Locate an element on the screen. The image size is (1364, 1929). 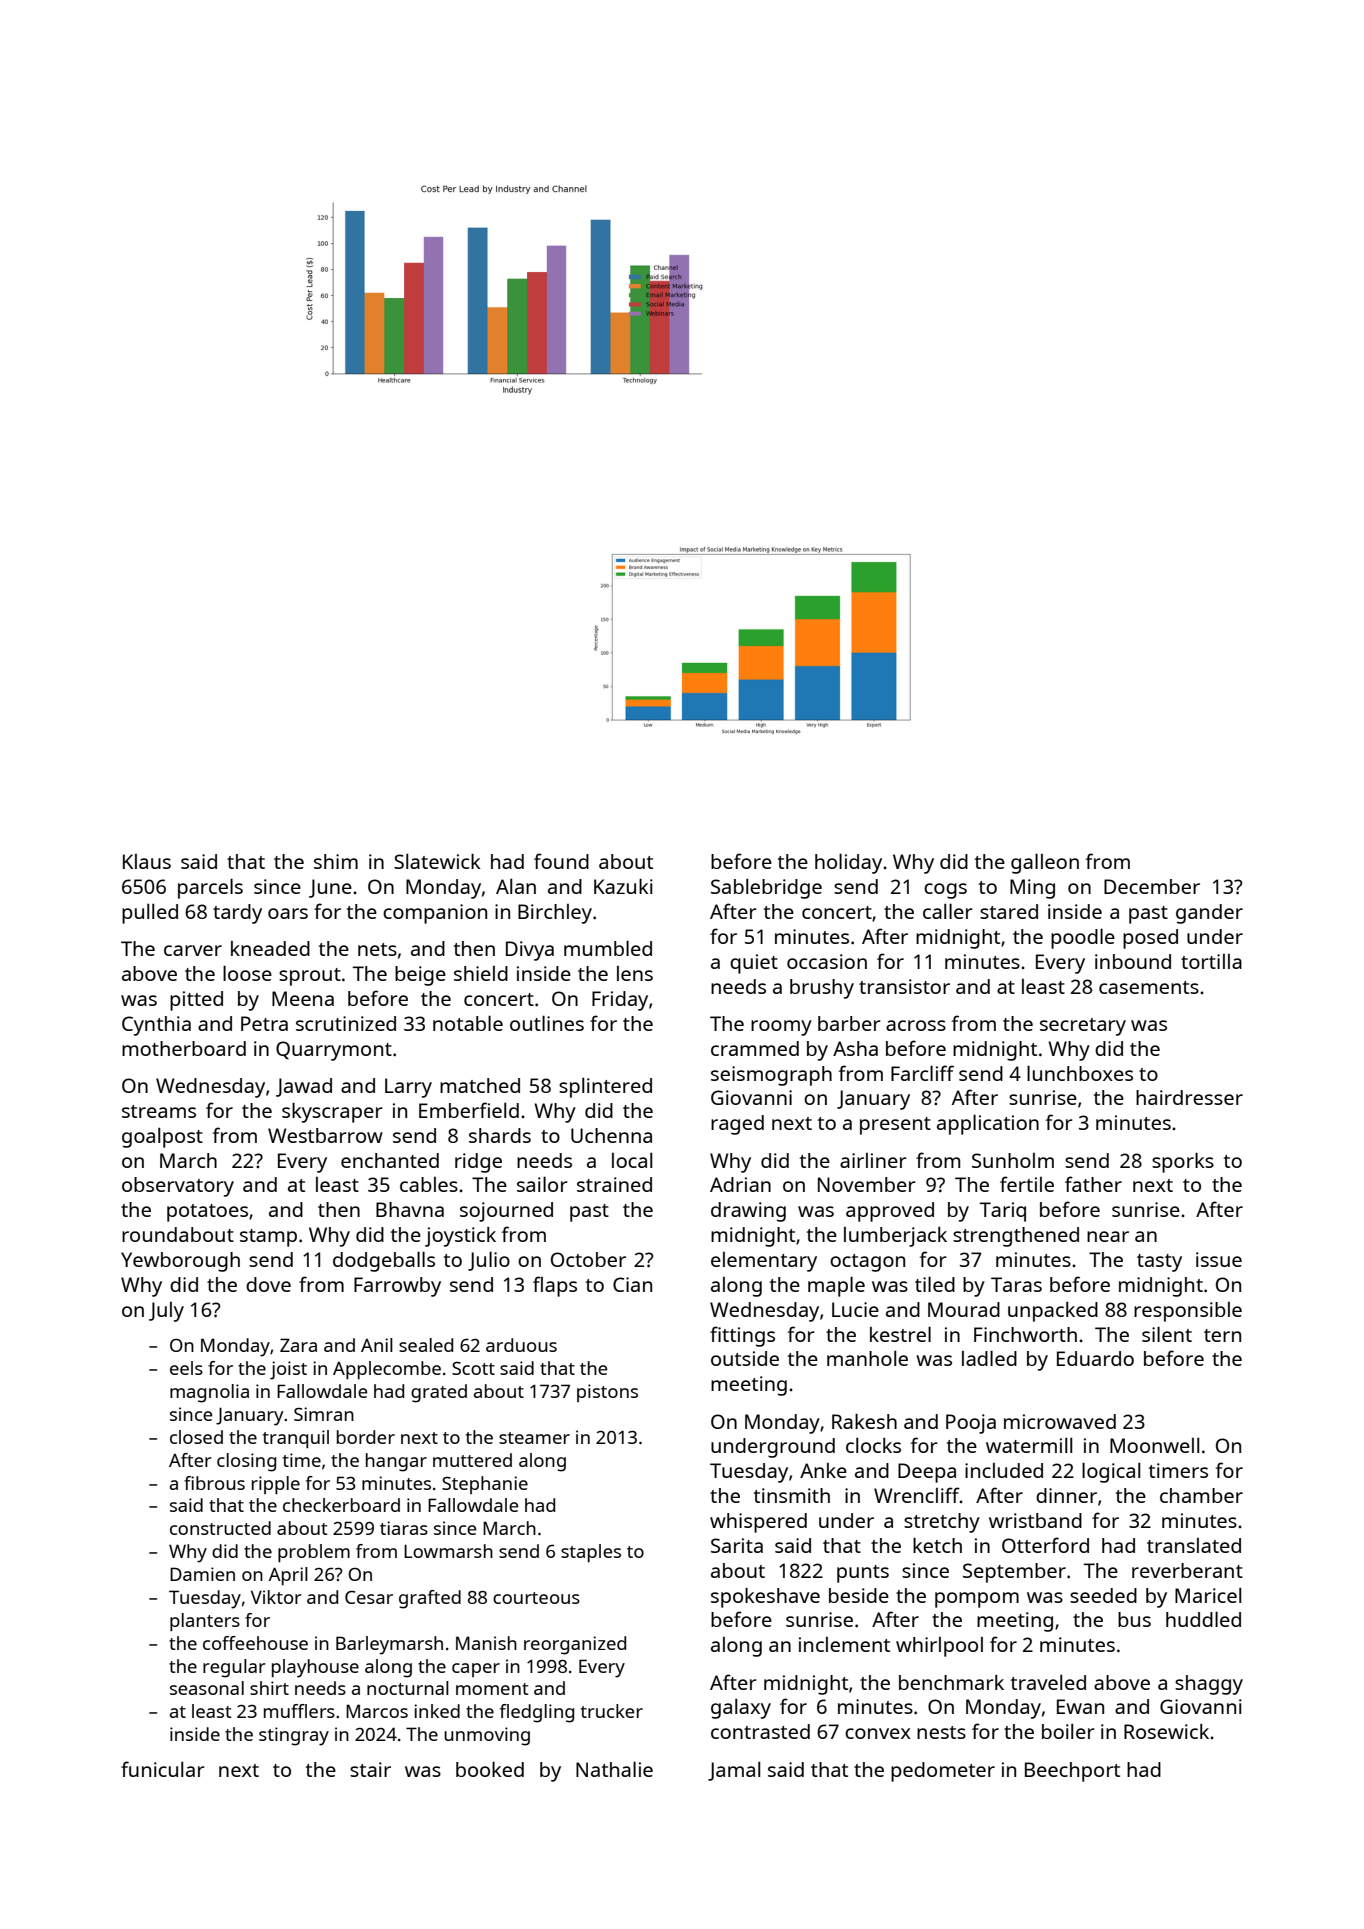
sporks is located at coordinates (1183, 1163).
